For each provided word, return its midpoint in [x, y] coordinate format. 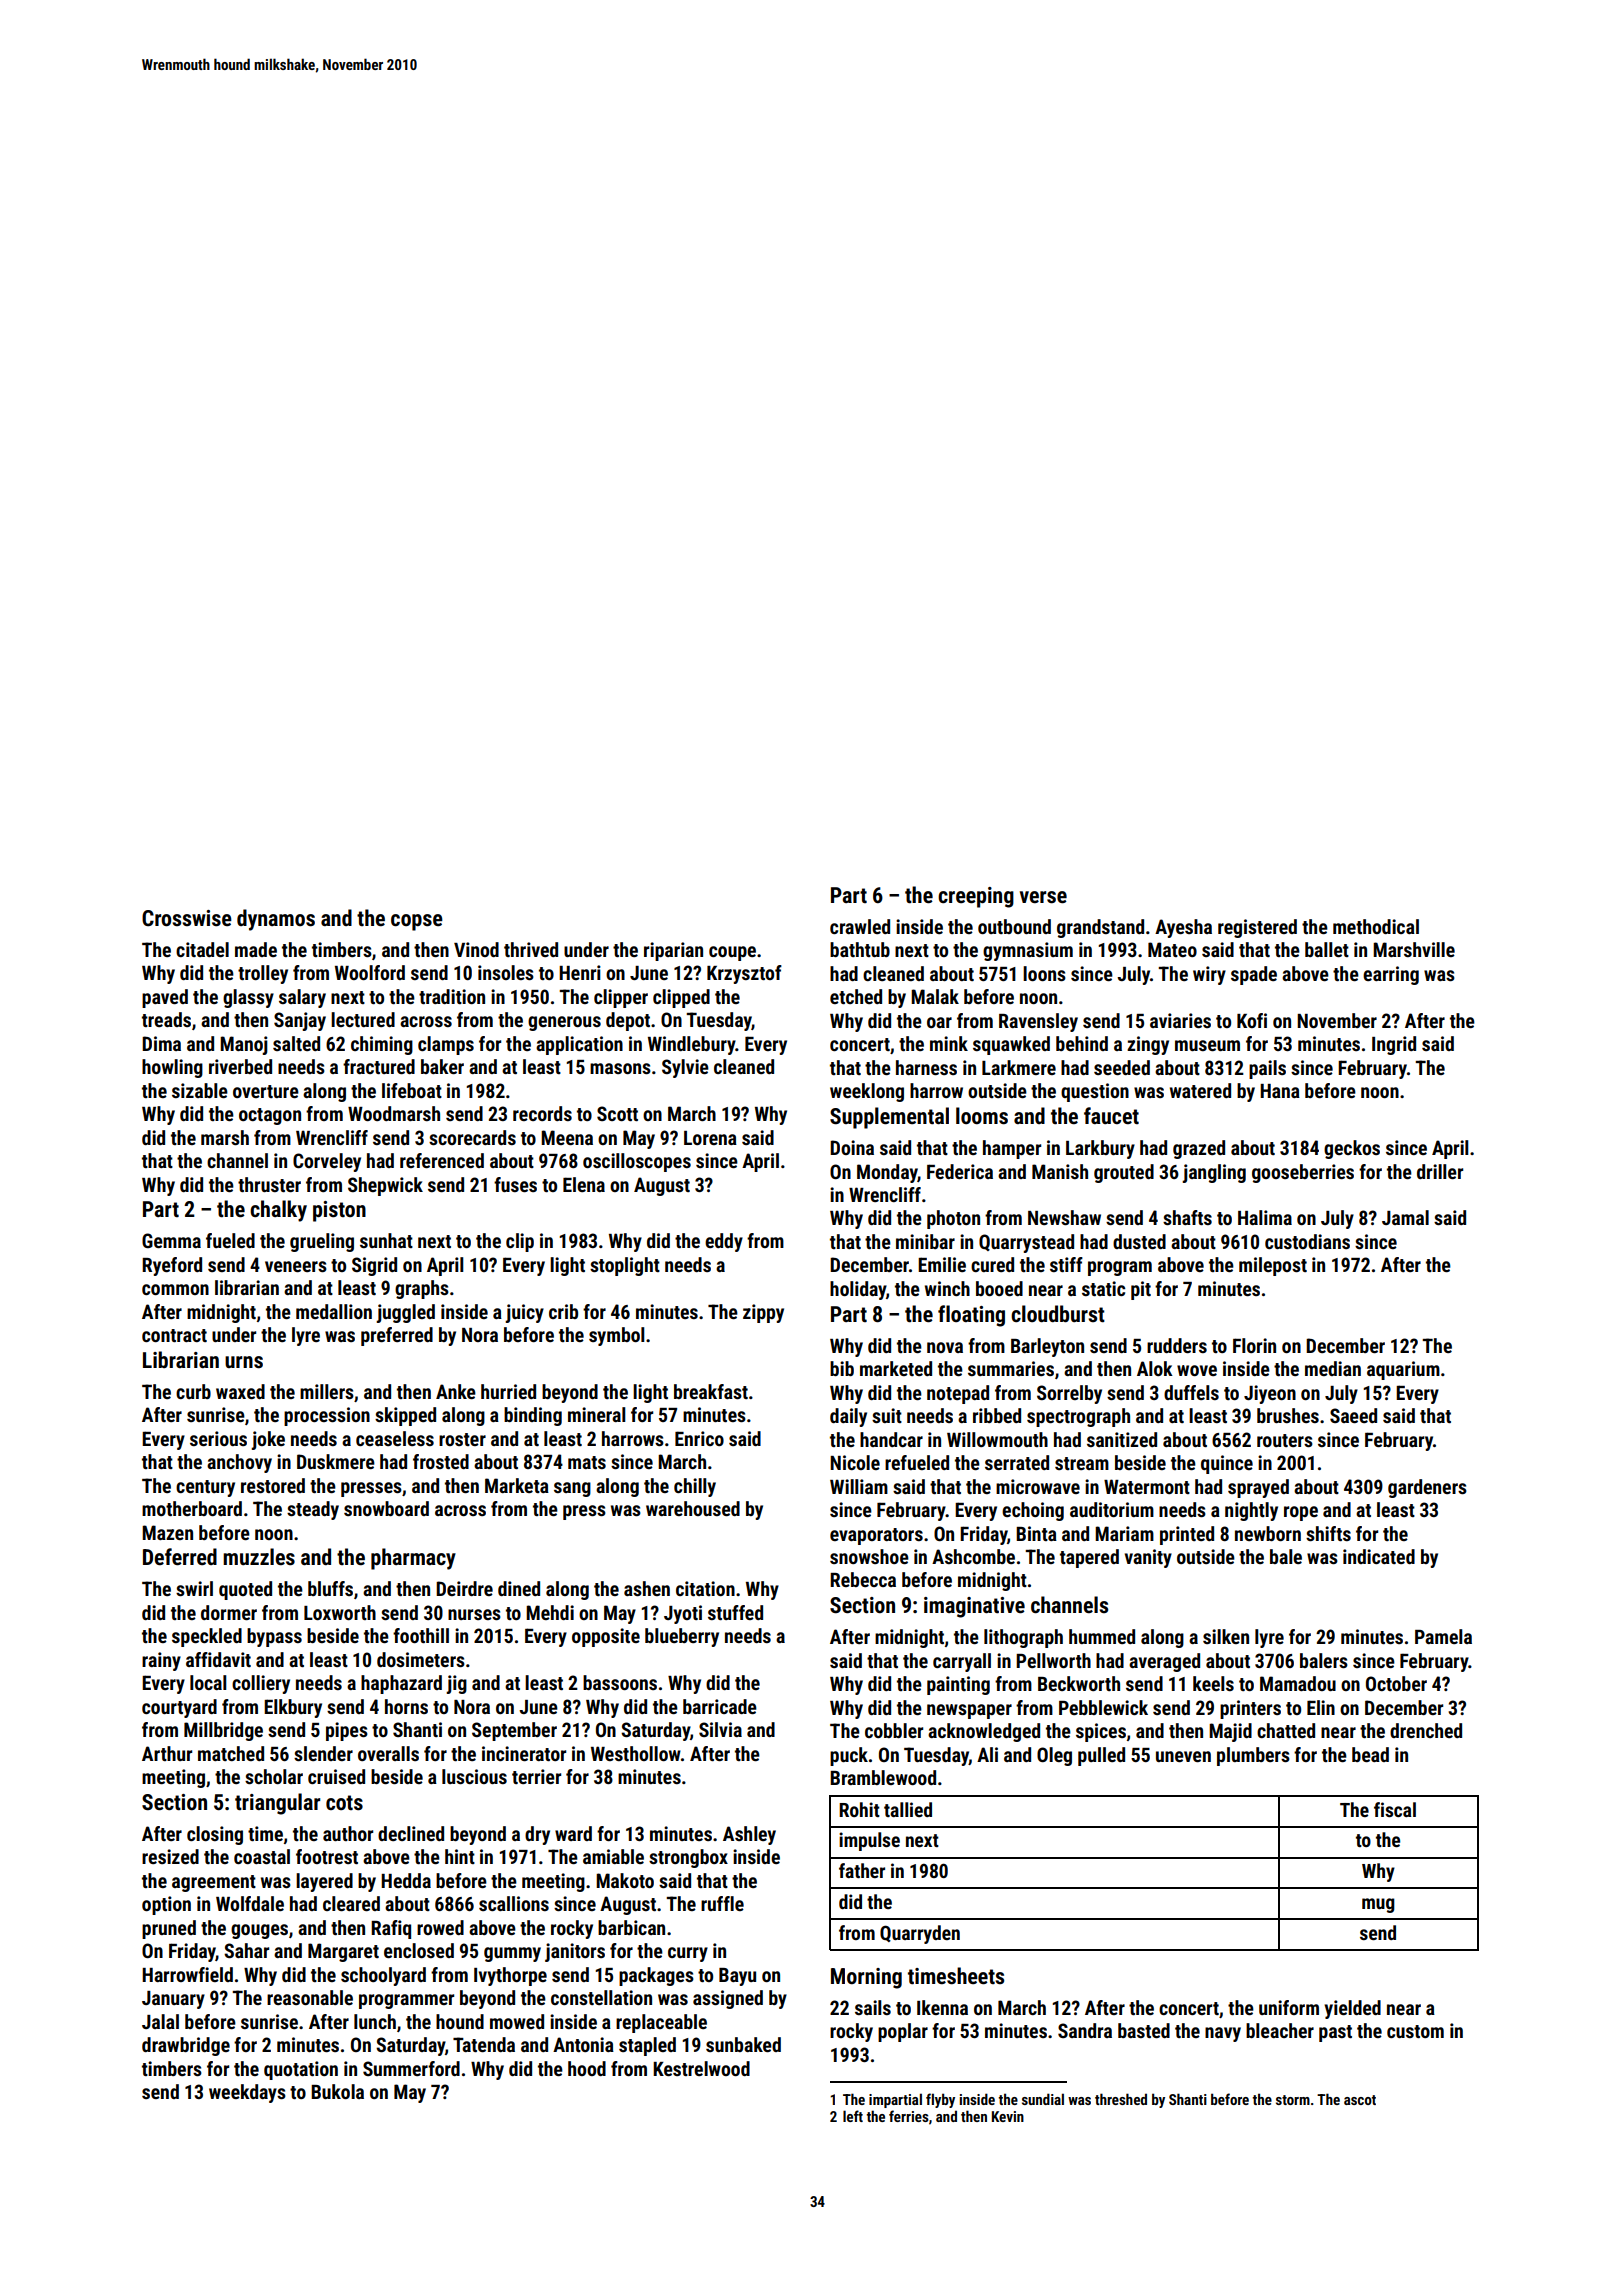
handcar [891, 1439]
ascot [1360, 2100]
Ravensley [1038, 1022]
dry [537, 1835]
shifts [1328, 1533]
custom [1415, 2031]
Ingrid [1394, 1045]
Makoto [625, 1880]
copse [417, 922]
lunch [375, 2021]
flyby [940, 2100]
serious [218, 1438]
